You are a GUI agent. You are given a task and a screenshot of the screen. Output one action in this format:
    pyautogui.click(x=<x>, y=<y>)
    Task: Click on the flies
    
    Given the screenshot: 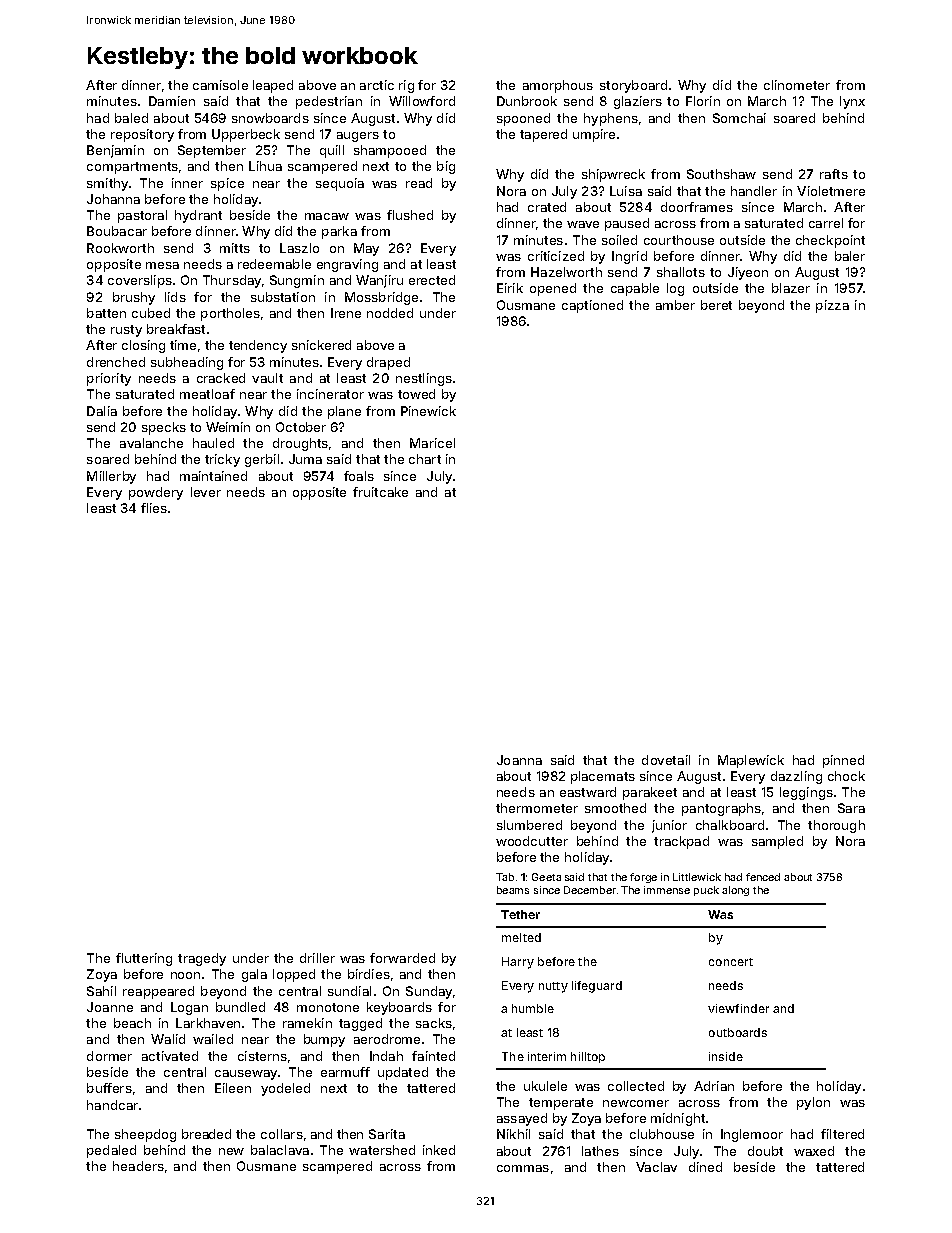 What is the action you would take?
    pyautogui.click(x=154, y=508)
